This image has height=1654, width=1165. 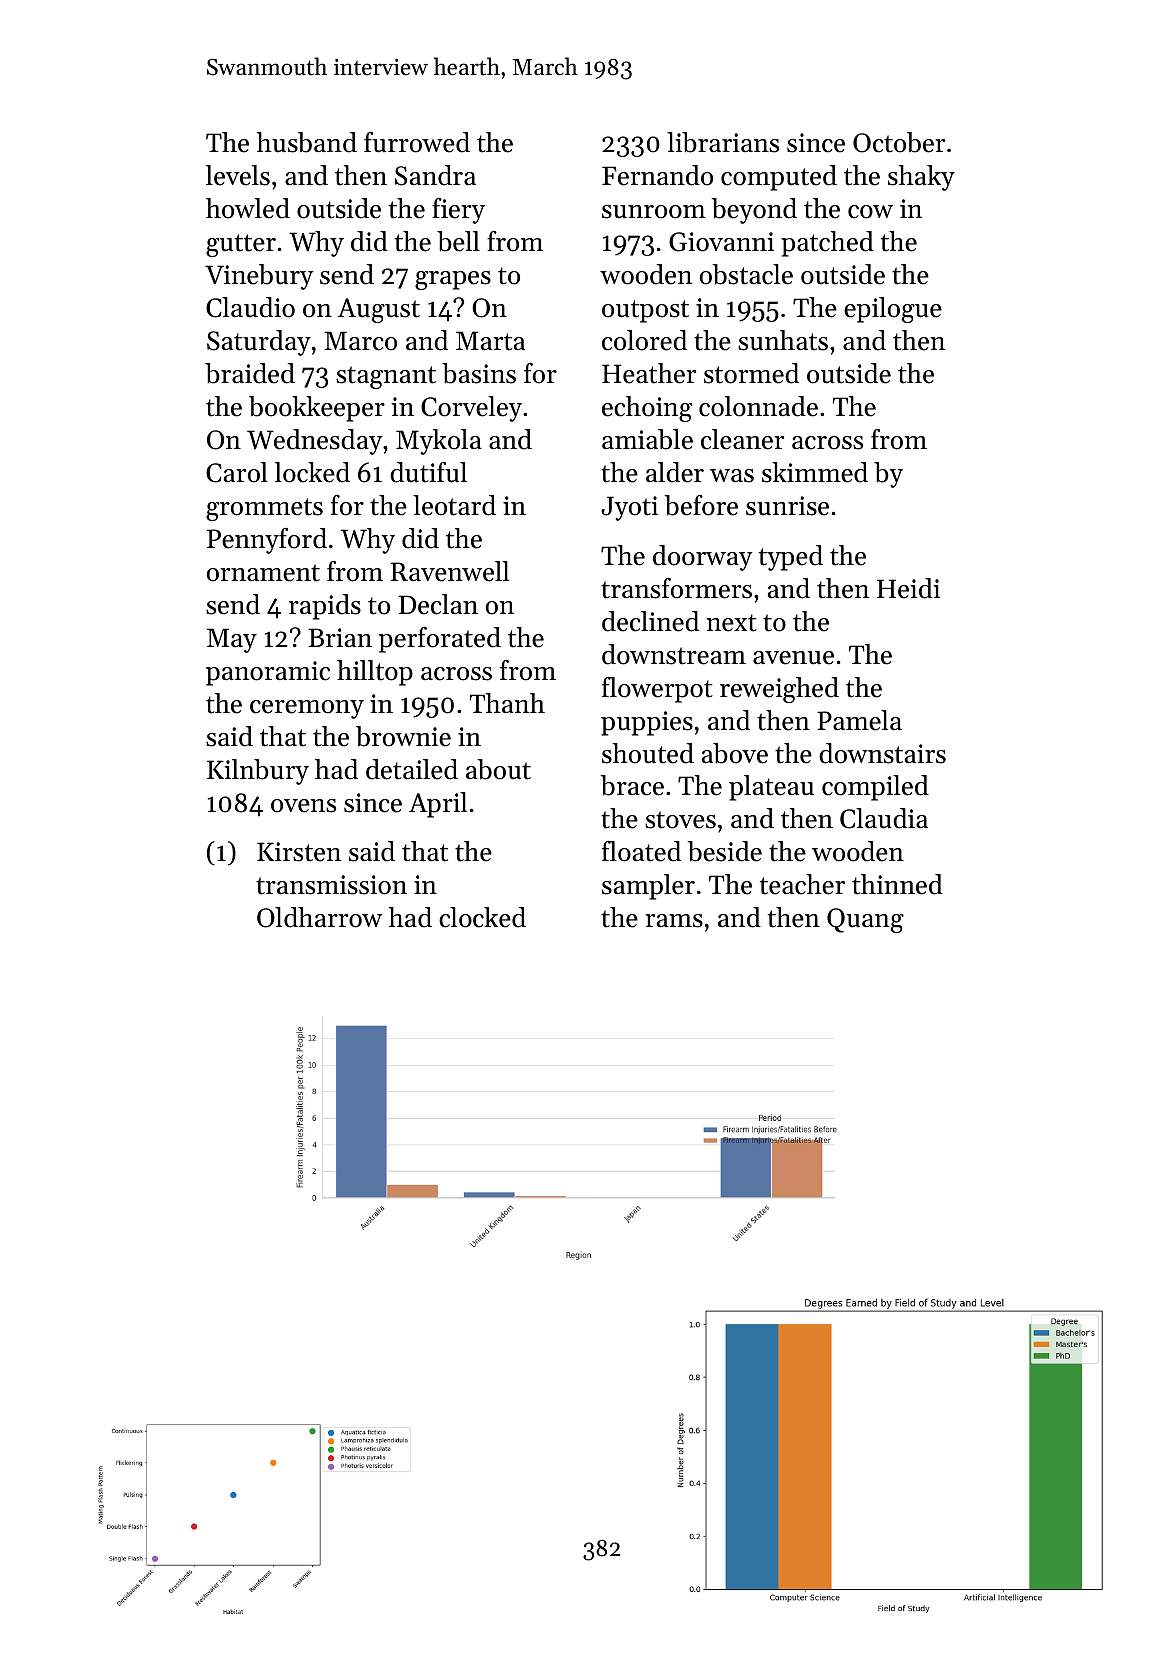 What do you see at coordinates (267, 541) in the image?
I see `Pennyford` at bounding box center [267, 541].
